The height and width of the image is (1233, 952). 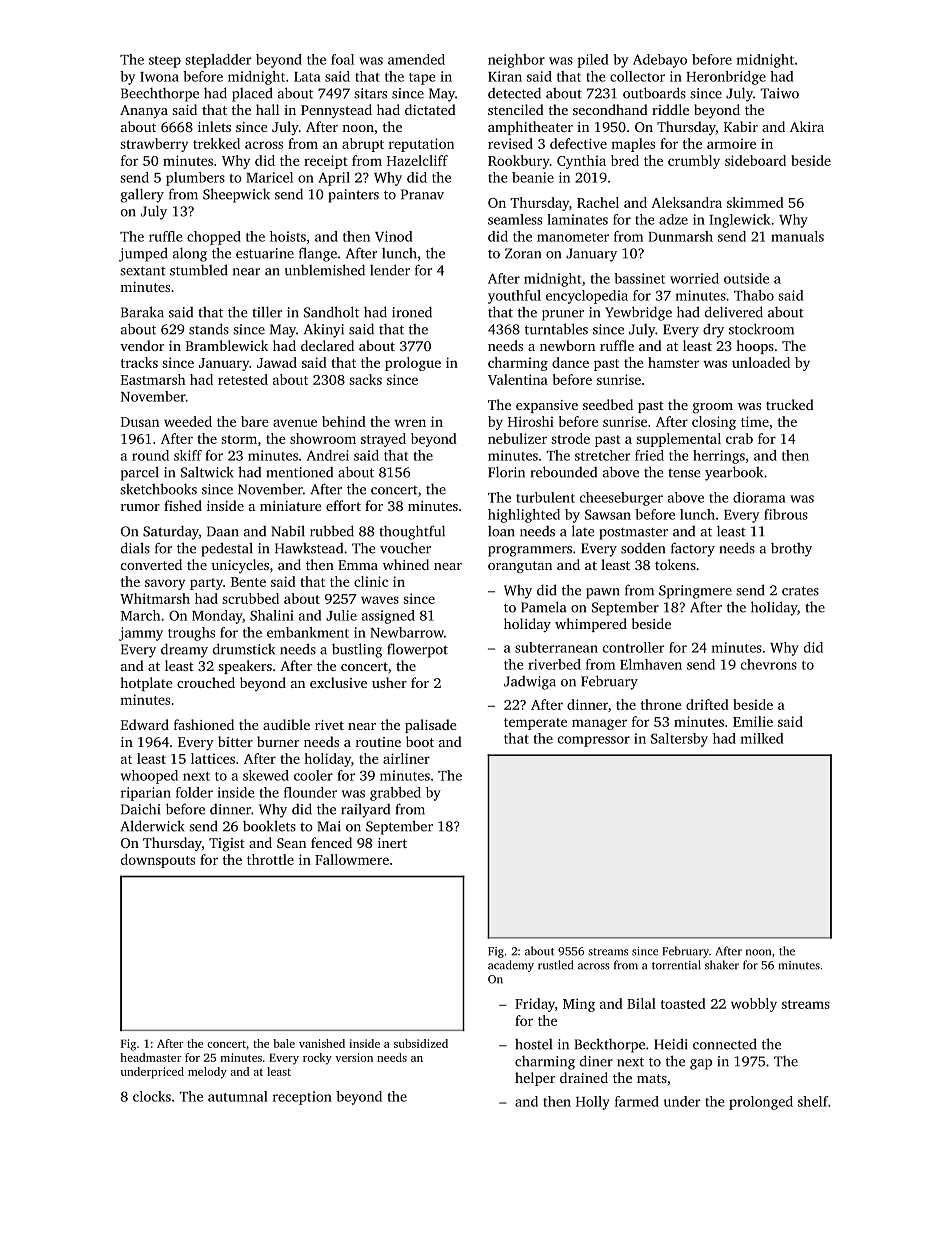 What do you see at coordinates (505, 76) in the image?
I see `Kiran` at bounding box center [505, 76].
